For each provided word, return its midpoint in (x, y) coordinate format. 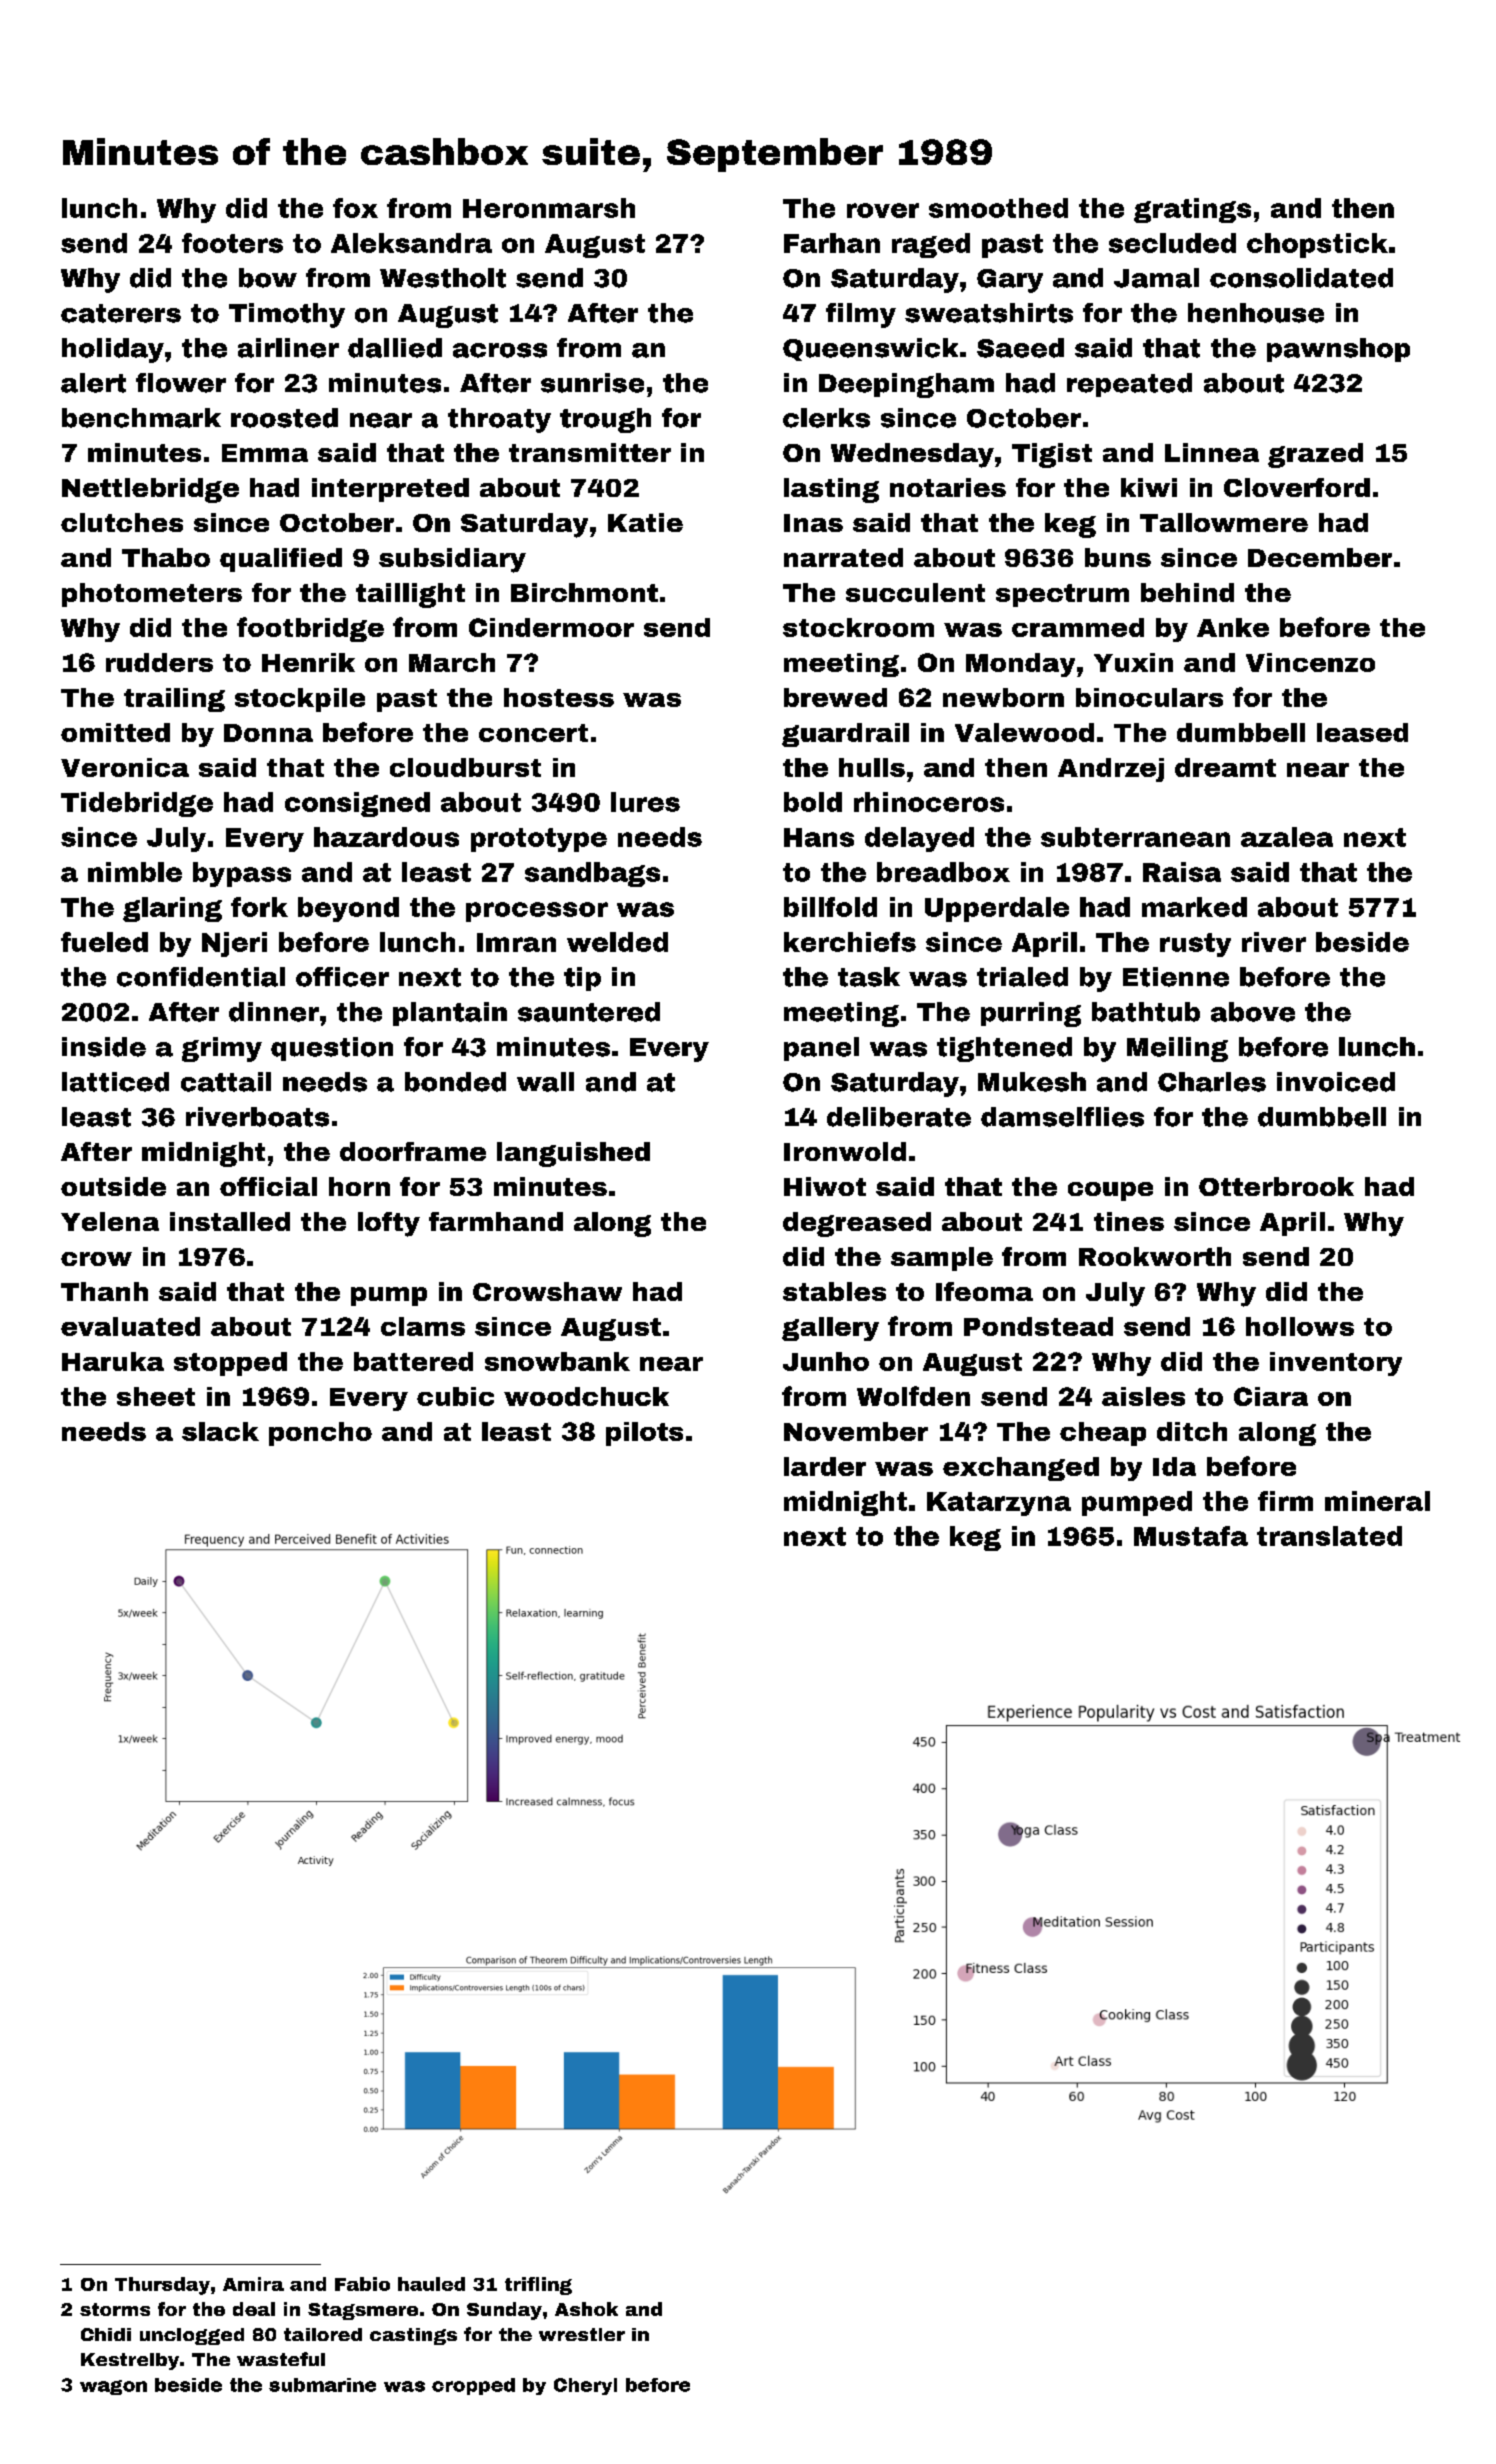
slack (220, 1431)
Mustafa (1191, 1536)
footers (232, 243)
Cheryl (585, 2386)
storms (115, 2309)
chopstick (1317, 245)
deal (254, 2309)
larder (825, 1466)
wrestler (582, 2334)
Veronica (125, 767)
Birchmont (584, 592)
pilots (644, 1434)
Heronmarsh (549, 208)
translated (1329, 1536)
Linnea (1212, 452)
